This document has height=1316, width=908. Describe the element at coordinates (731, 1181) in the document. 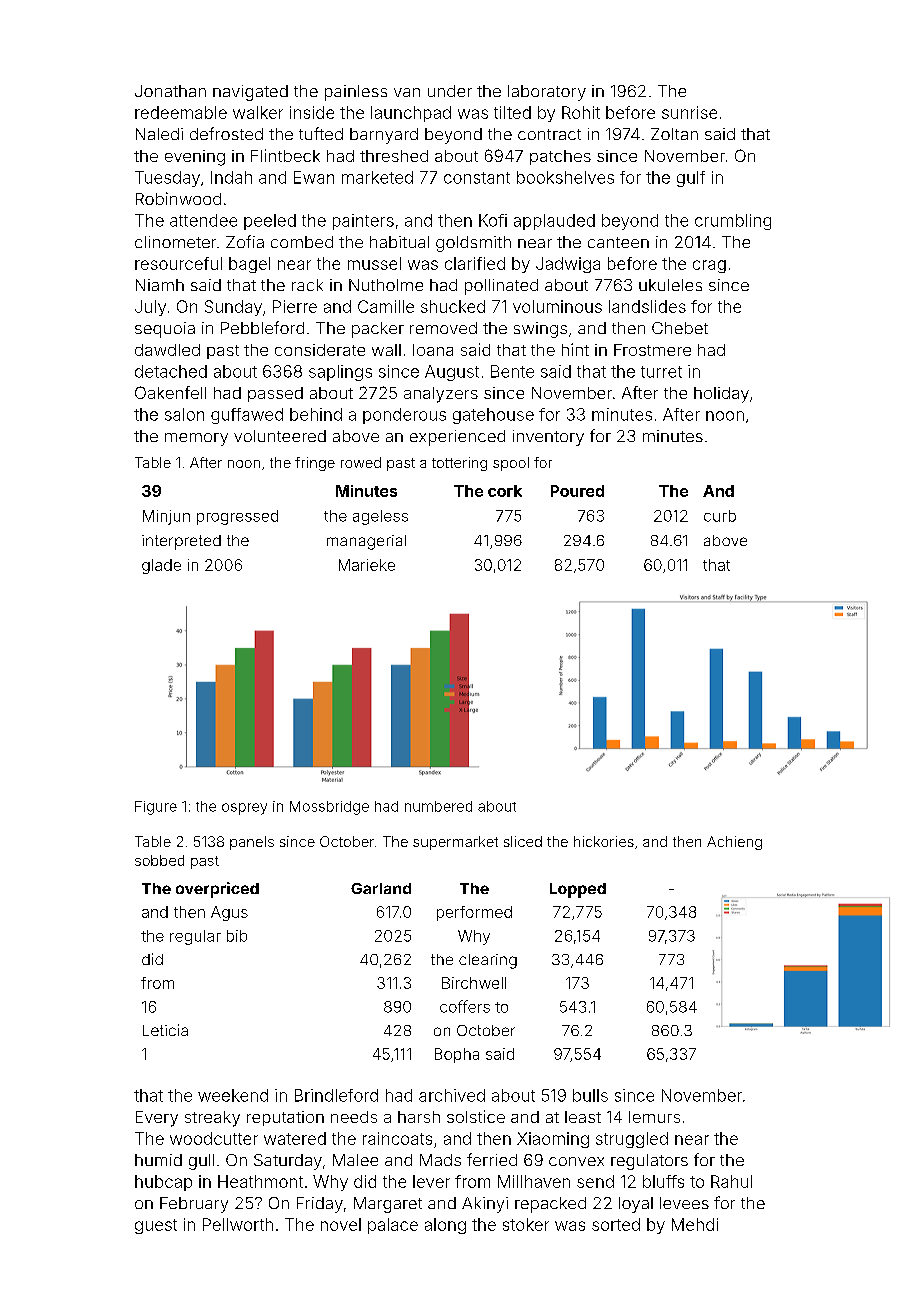

I see `Rahul` at that location.
